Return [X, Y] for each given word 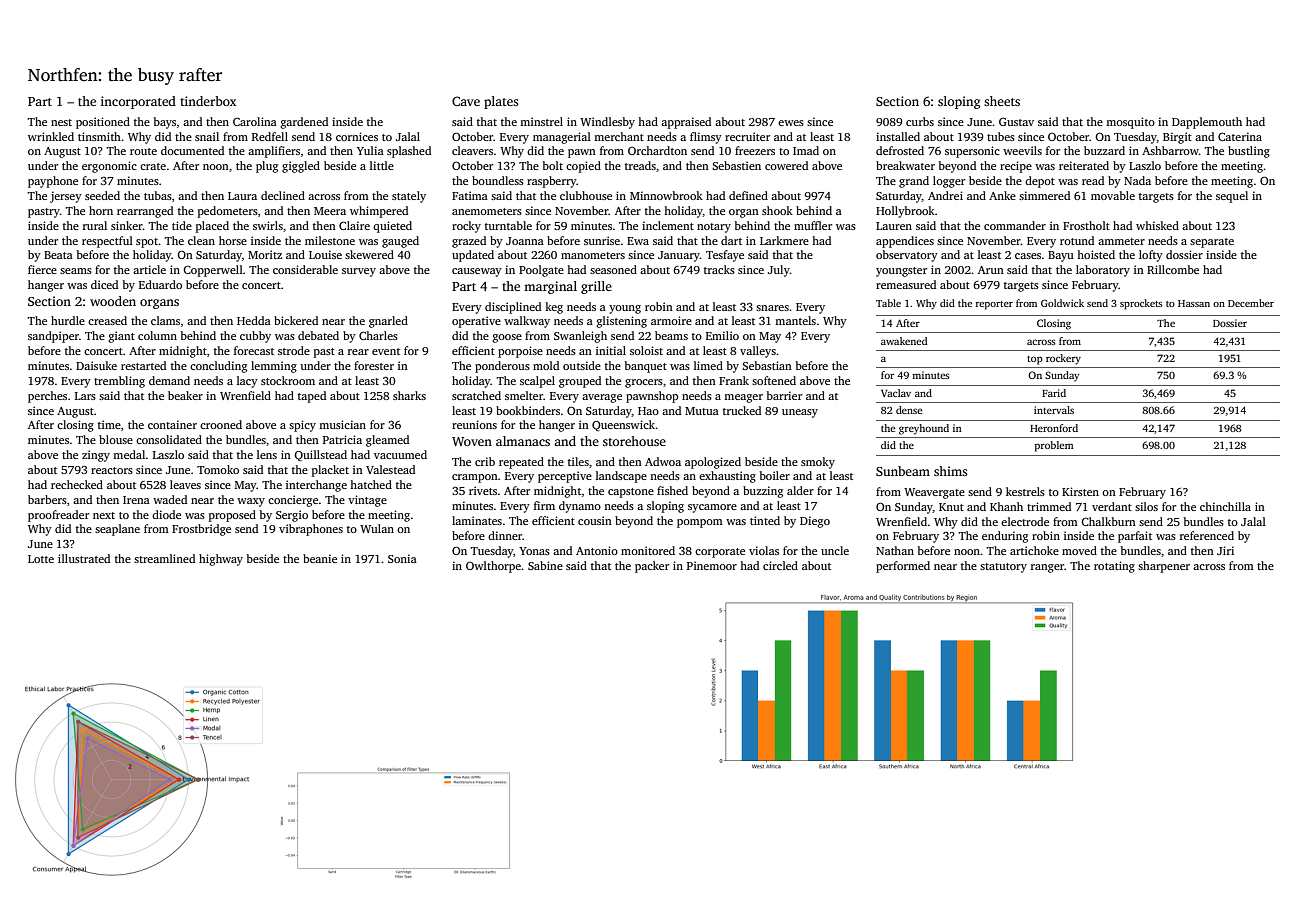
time [109, 424]
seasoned [613, 269]
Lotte [41, 559]
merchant [619, 136]
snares [772, 308]
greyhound [924, 429]
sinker [127, 225]
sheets [1002, 101]
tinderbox [208, 101]
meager [743, 398]
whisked [1157, 225]
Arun [991, 270]
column [157, 335]
